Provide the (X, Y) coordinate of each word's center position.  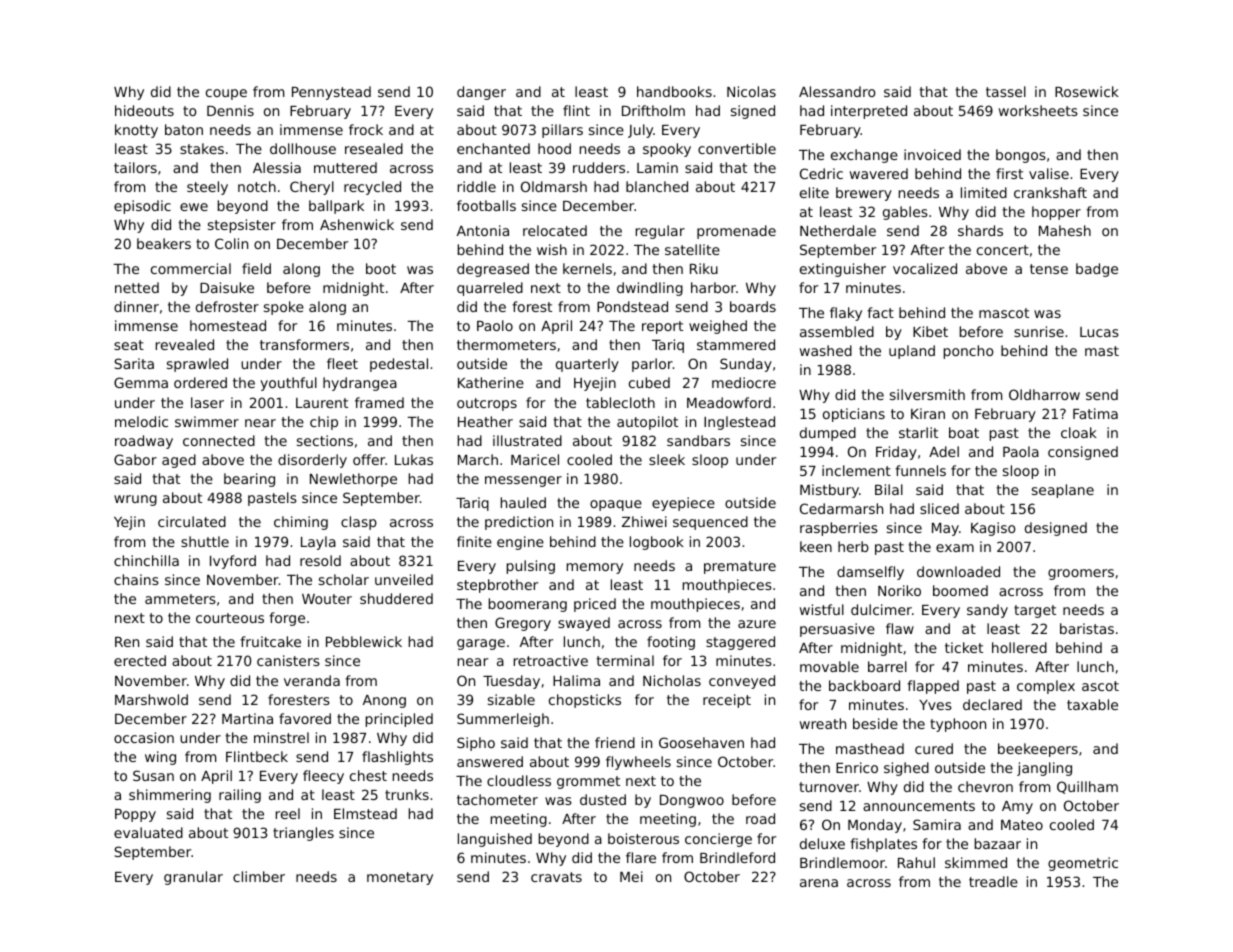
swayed (584, 624)
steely (207, 188)
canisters (288, 660)
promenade (736, 232)
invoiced (932, 154)
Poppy (135, 815)
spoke (284, 308)
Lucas (1099, 332)
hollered (1019, 647)
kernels (587, 268)
